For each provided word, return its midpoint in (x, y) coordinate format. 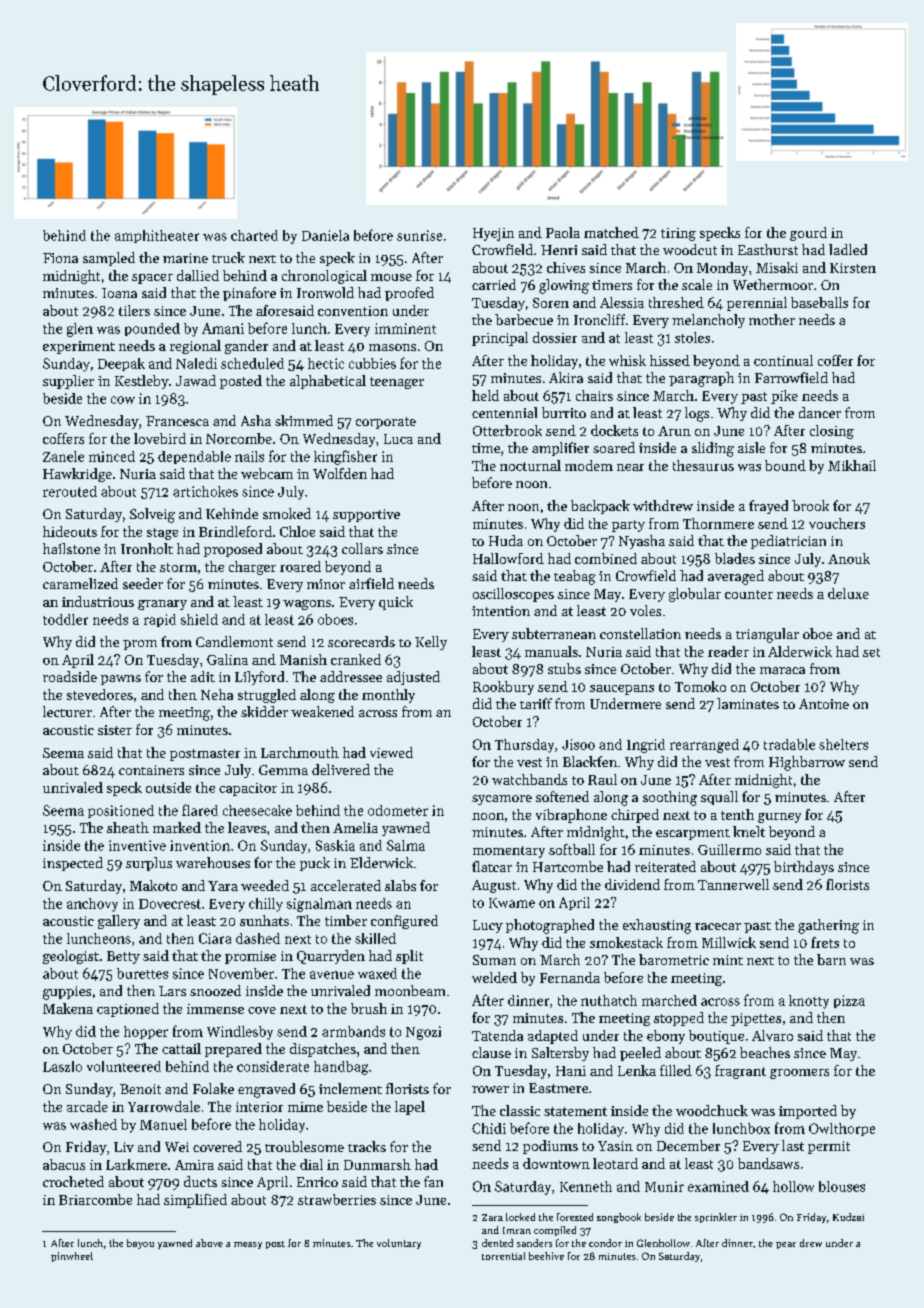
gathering (828, 926)
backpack (600, 507)
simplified (195, 1201)
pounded (152, 329)
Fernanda (570, 977)
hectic (326, 363)
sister (115, 730)
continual (783, 360)
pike (784, 397)
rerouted (70, 491)
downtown (556, 1163)
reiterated (665, 866)
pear (786, 1245)
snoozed (215, 990)
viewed (391, 752)
